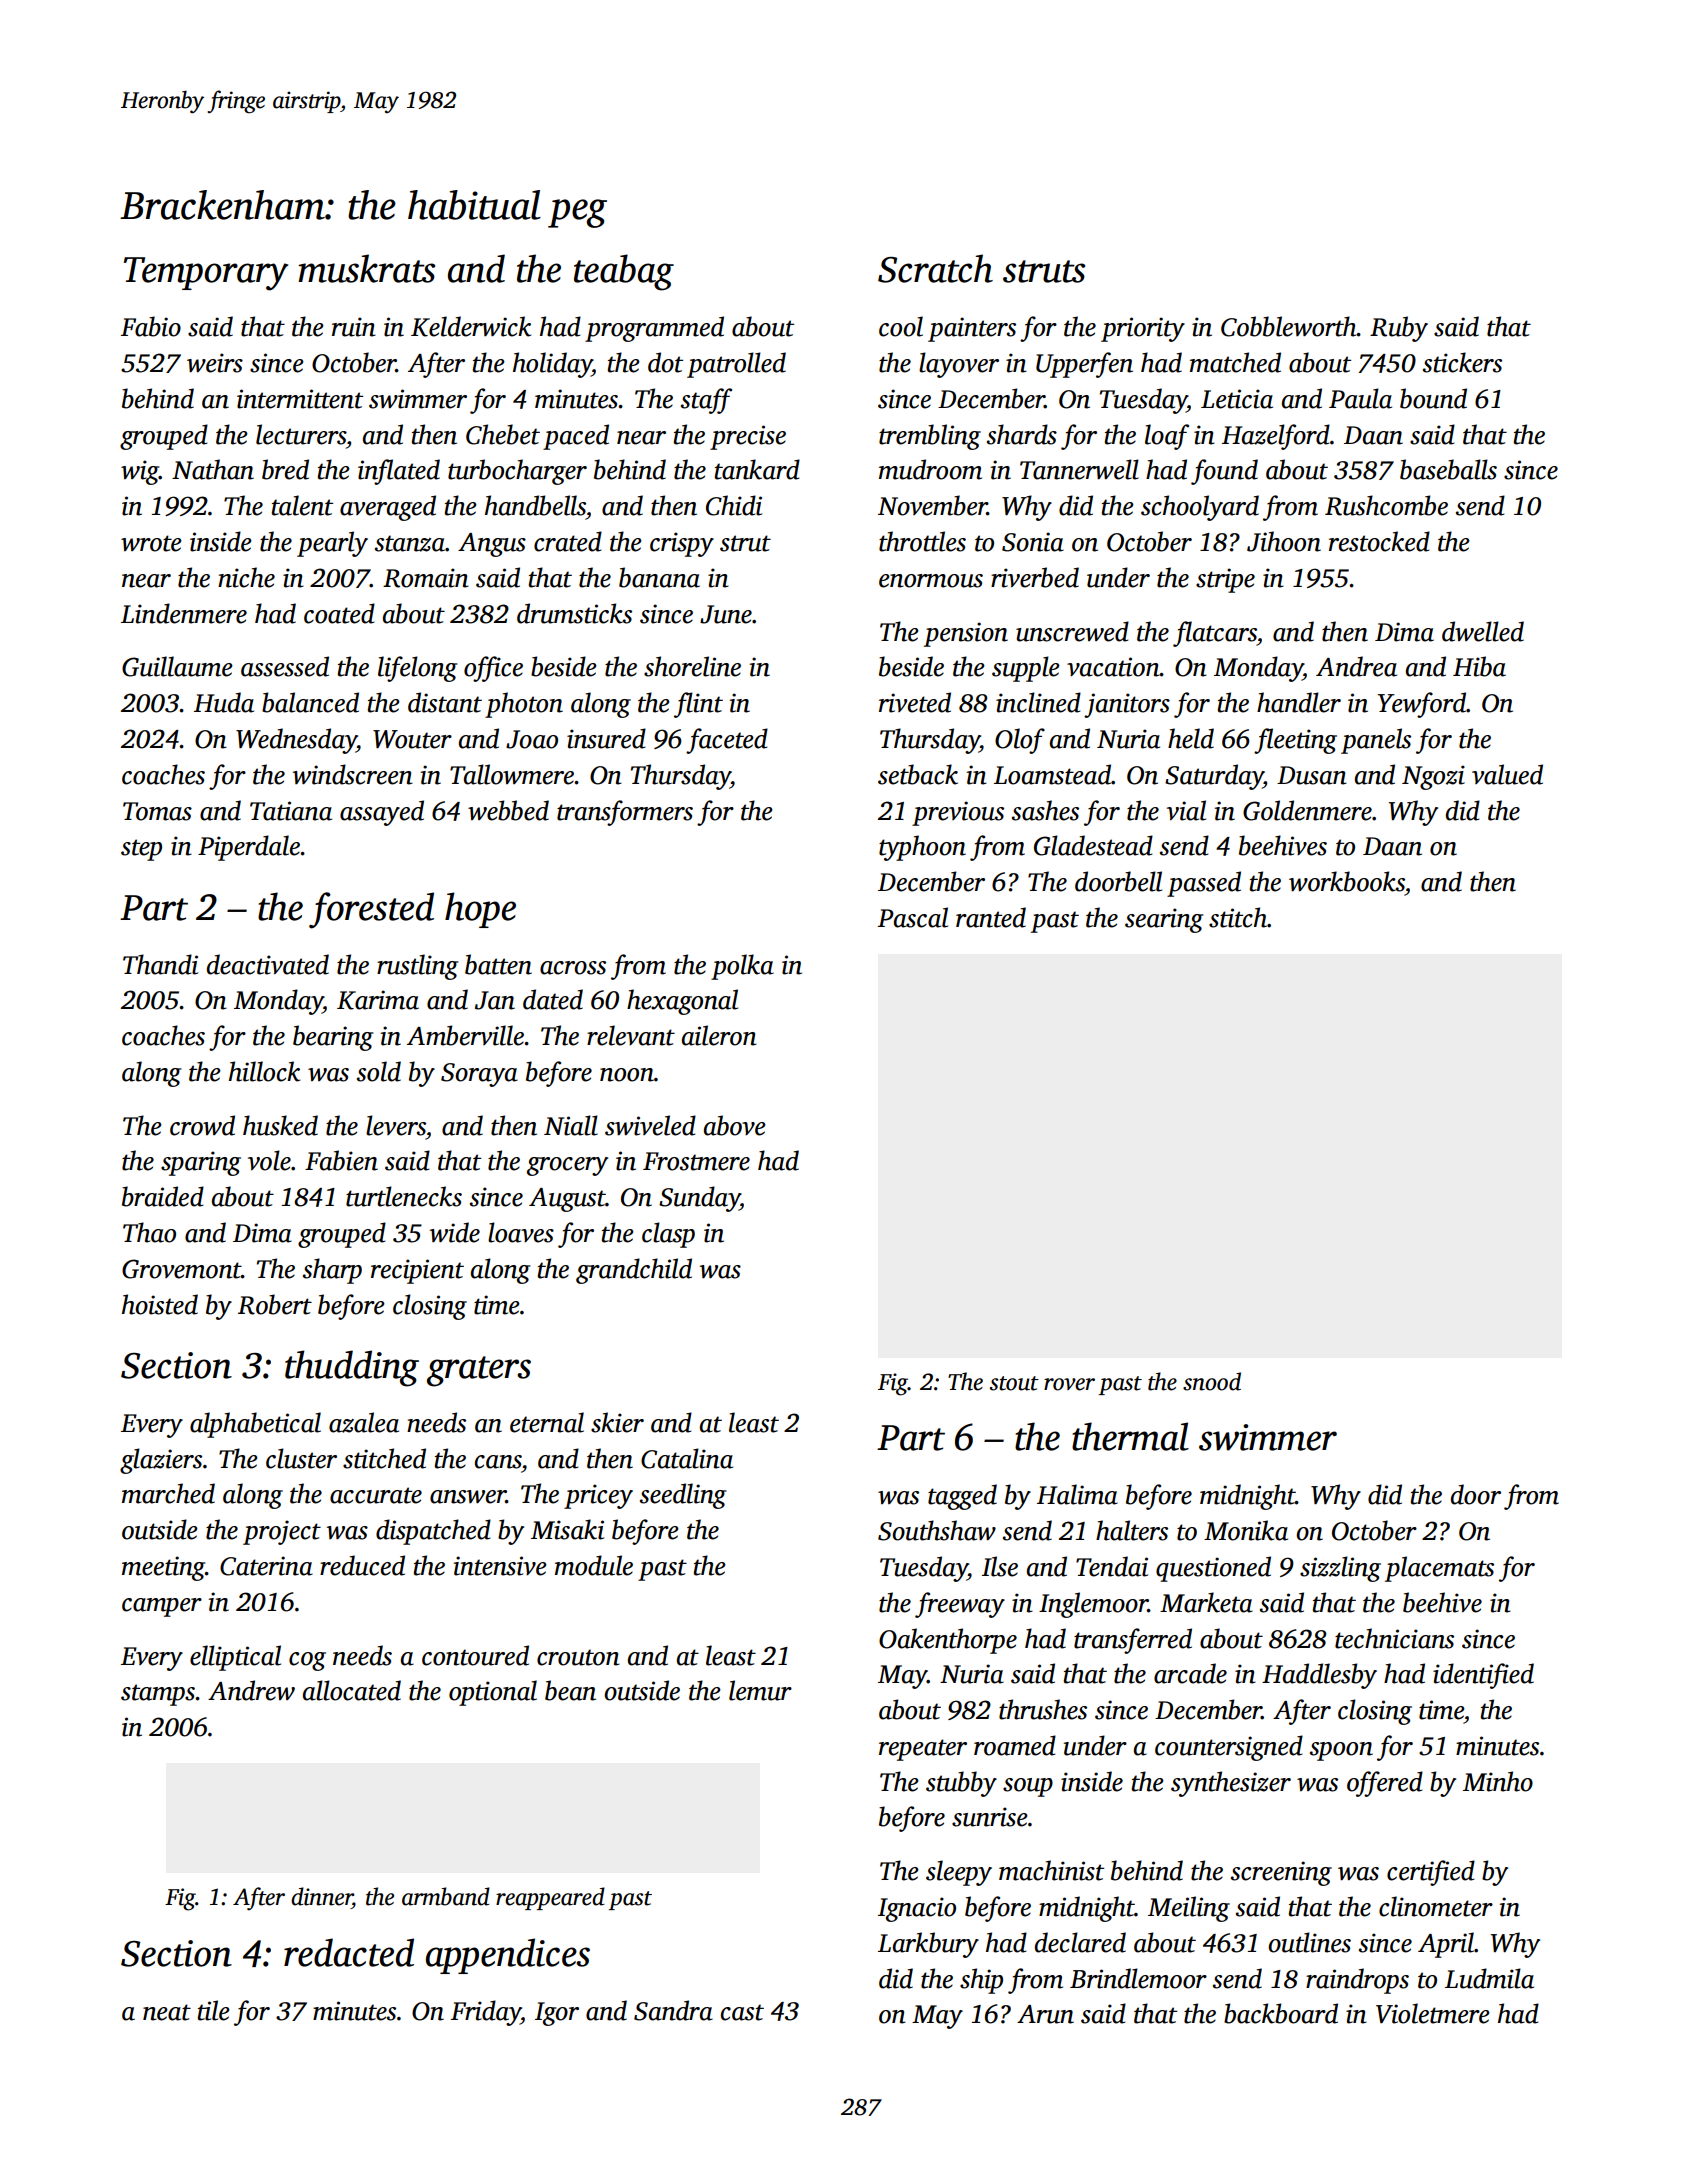  What do you see at coordinates (1479, 666) in the document?
I see `Hiba` at bounding box center [1479, 666].
